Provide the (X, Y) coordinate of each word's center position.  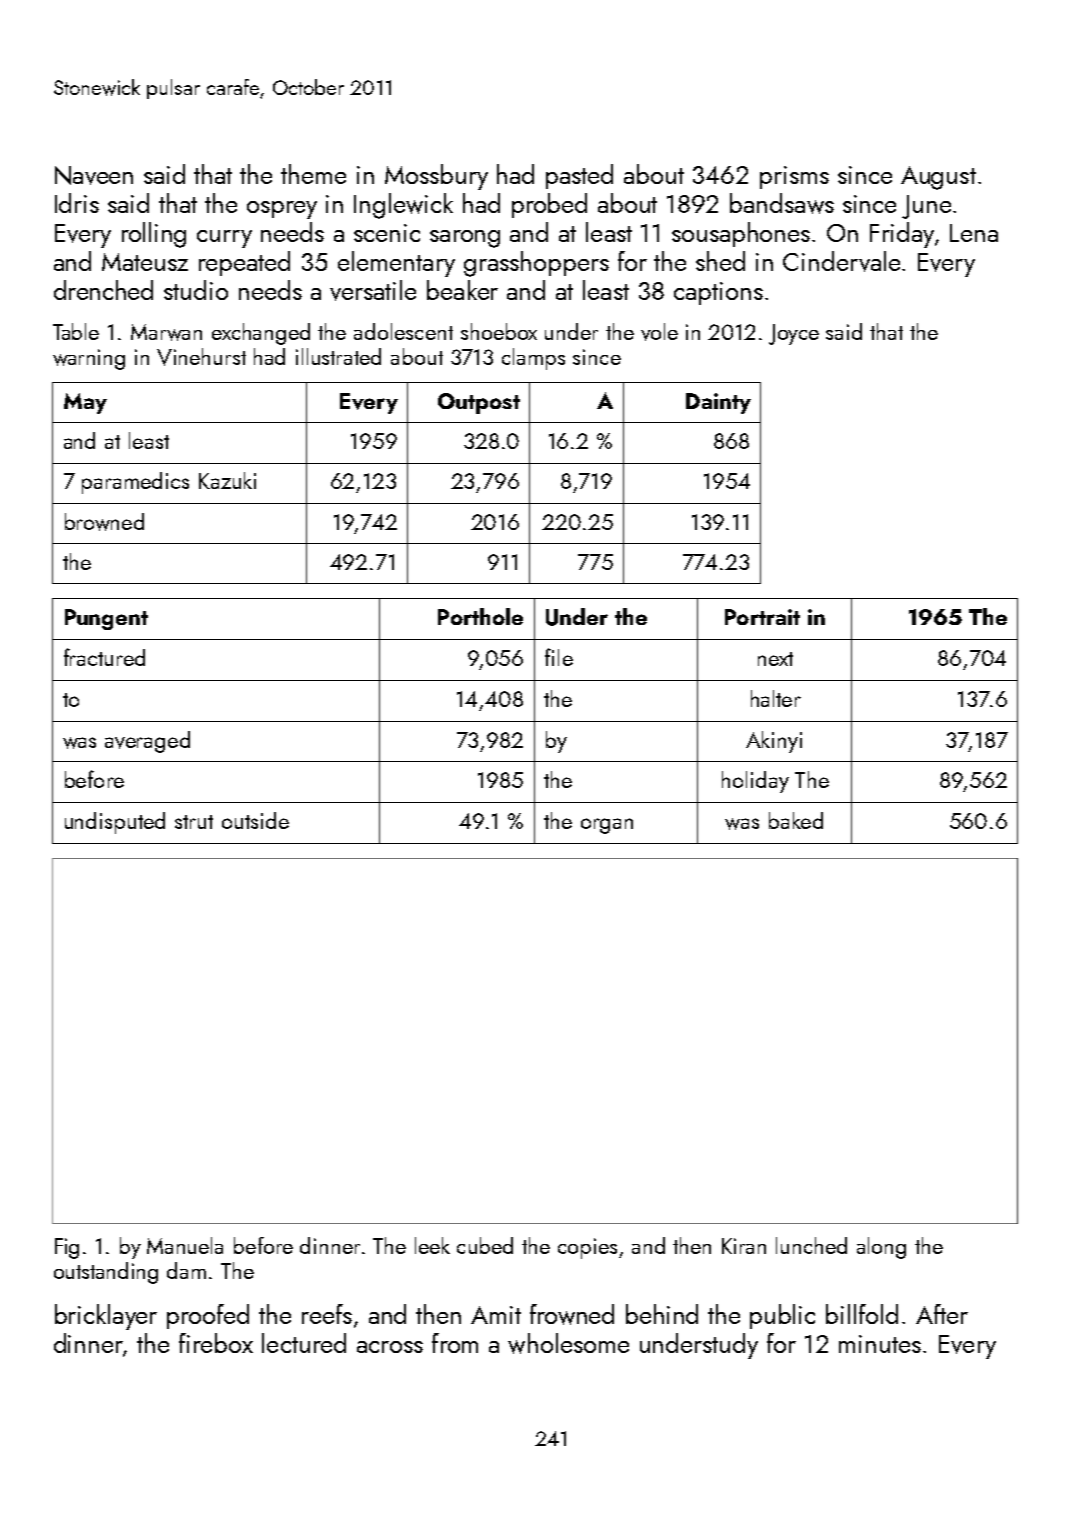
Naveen (94, 175)
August (938, 178)
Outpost (479, 403)
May (85, 403)
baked (796, 820)
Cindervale (841, 261)
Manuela (185, 1245)
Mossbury (436, 177)
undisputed (115, 823)
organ (607, 826)
